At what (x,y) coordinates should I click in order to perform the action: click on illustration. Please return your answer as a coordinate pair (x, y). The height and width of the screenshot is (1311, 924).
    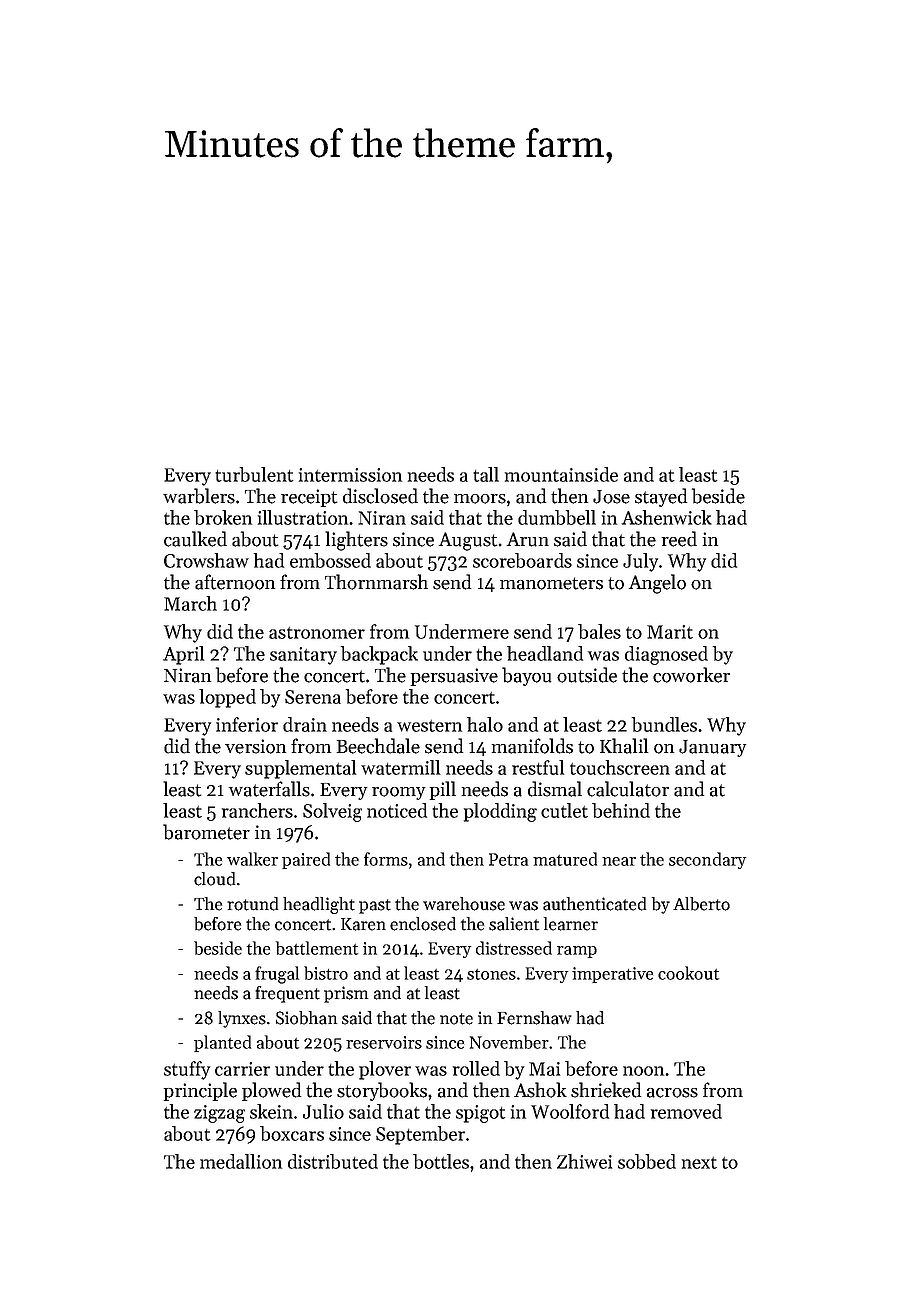
    Looking at the image, I should click on (303, 517).
